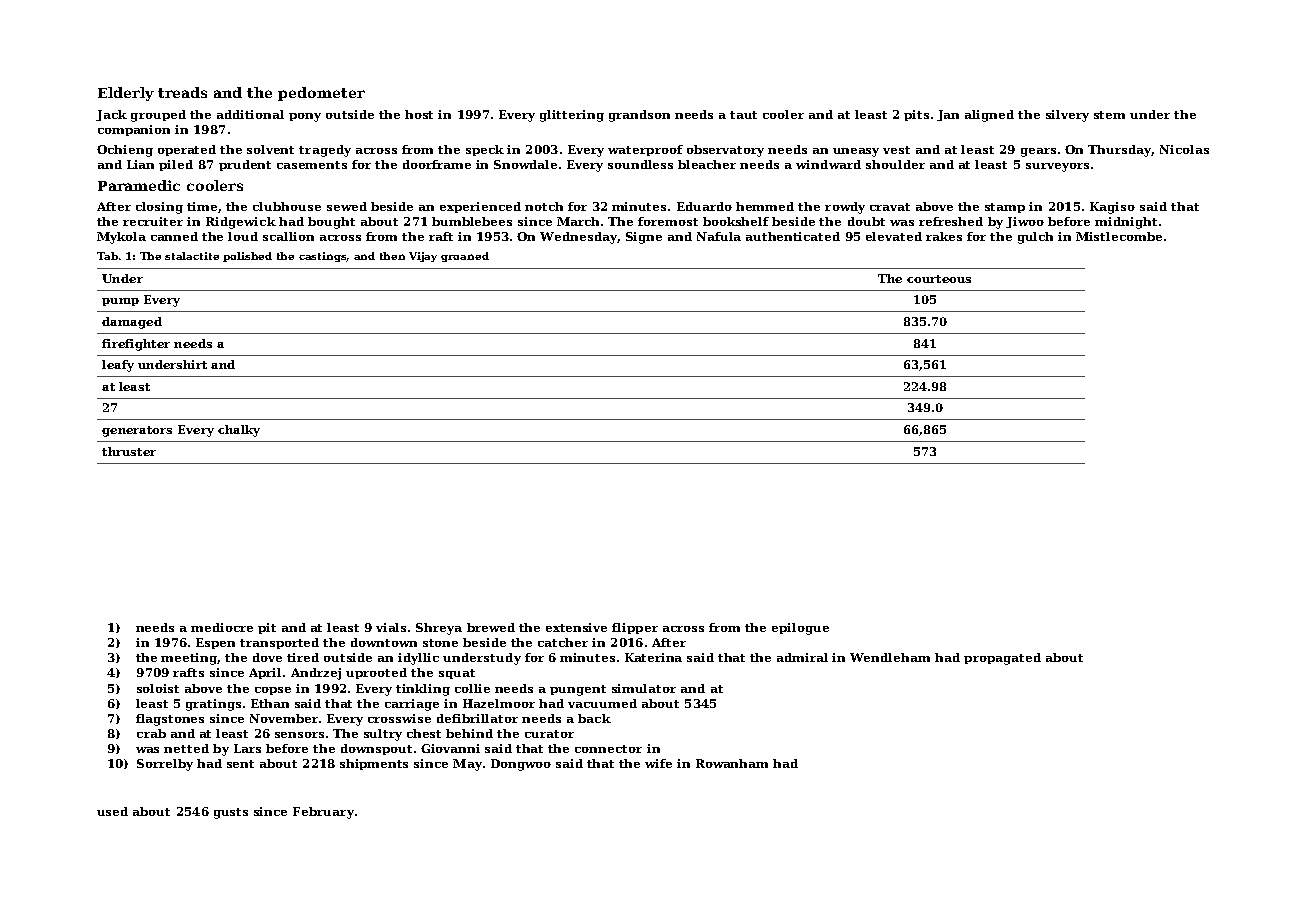 This image has height=924, width=1308. Describe the element at coordinates (890, 657) in the image. I see `Wendleham` at that location.
